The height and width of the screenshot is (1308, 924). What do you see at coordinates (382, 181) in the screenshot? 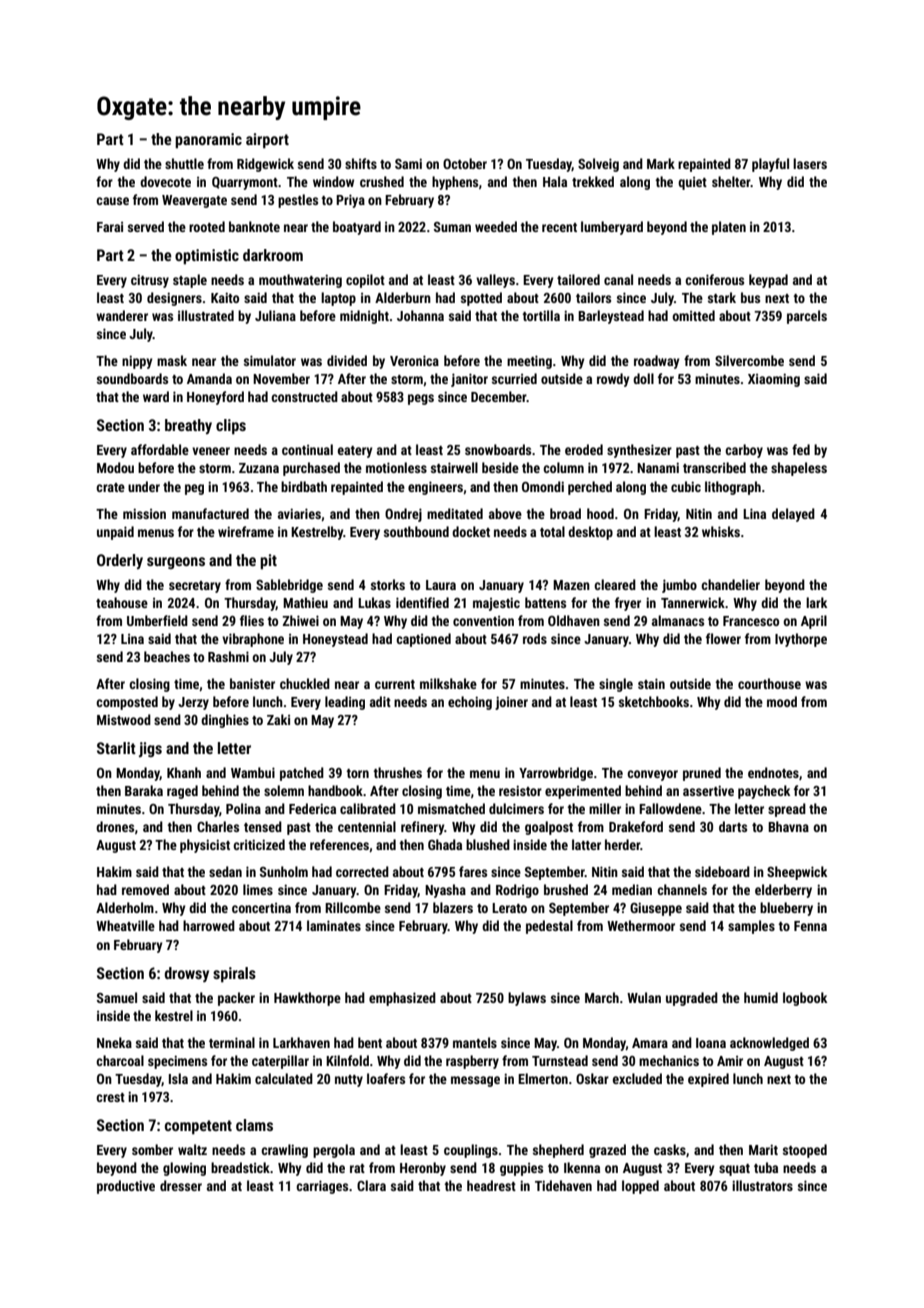
I see `crushed` at bounding box center [382, 181].
